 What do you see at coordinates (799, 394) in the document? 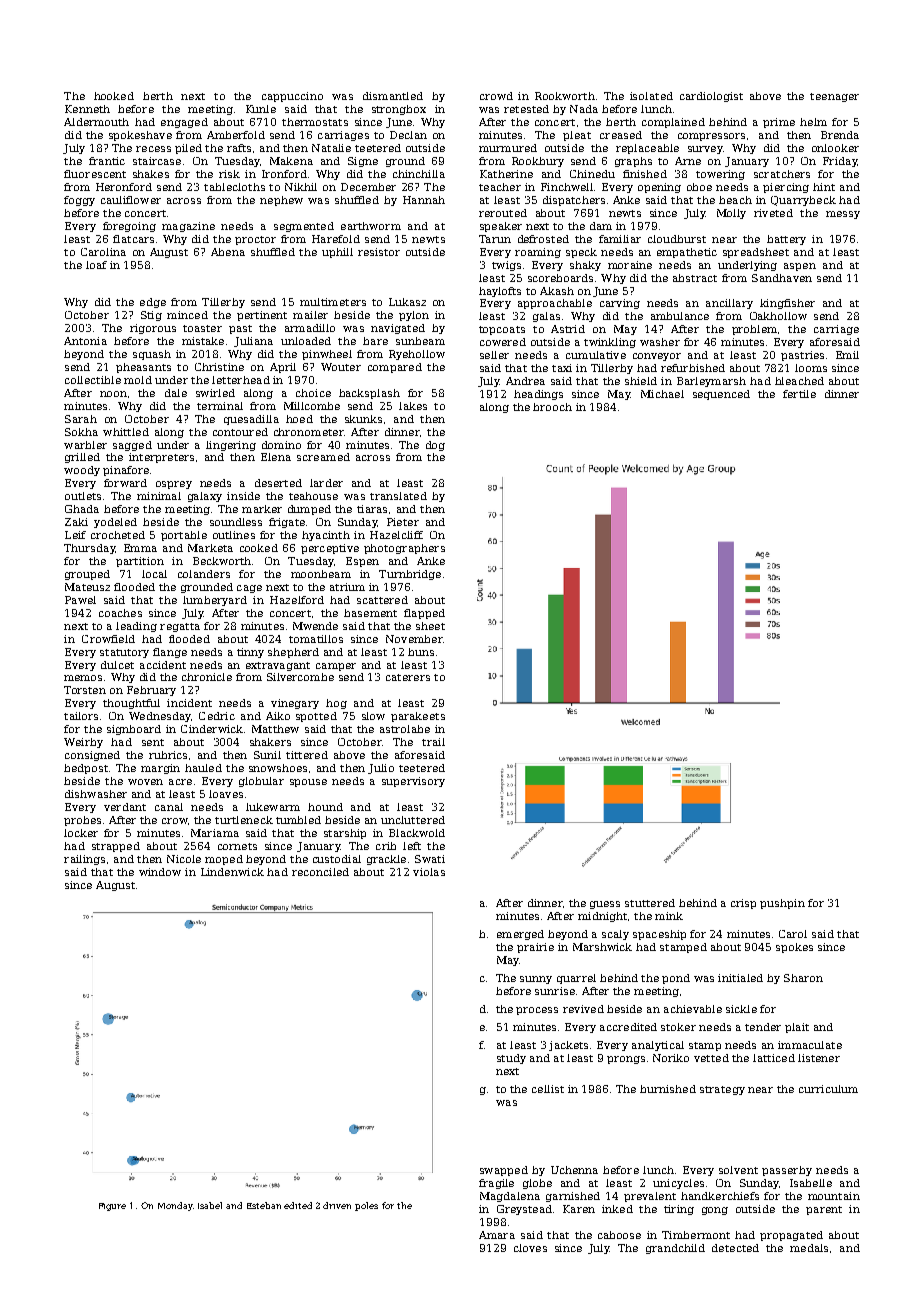
I see `fertile` at bounding box center [799, 394].
